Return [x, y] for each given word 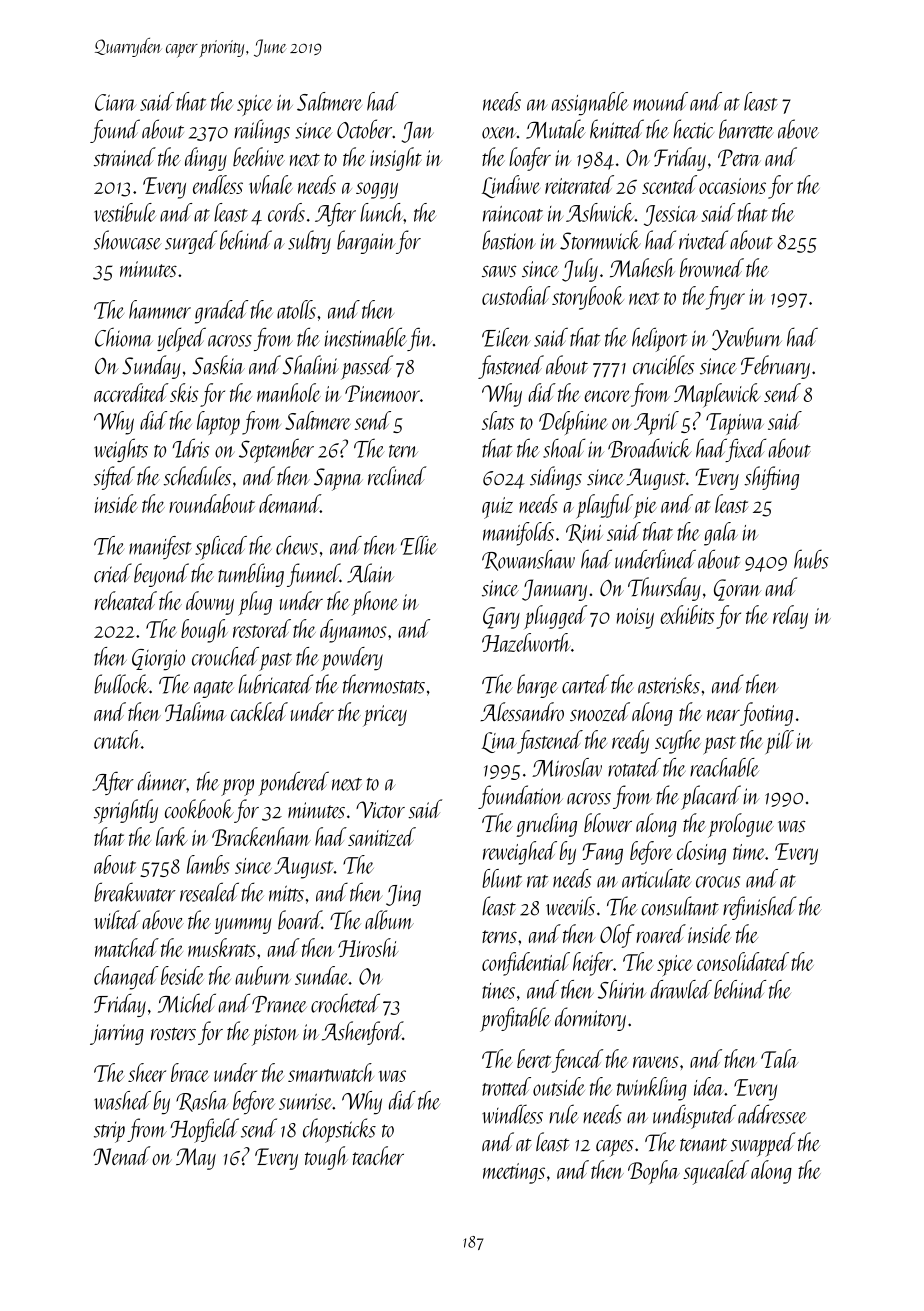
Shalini [311, 365]
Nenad [121, 1155]
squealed [716, 1172]
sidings [556, 478]
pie [645, 508]
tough [326, 1158]
